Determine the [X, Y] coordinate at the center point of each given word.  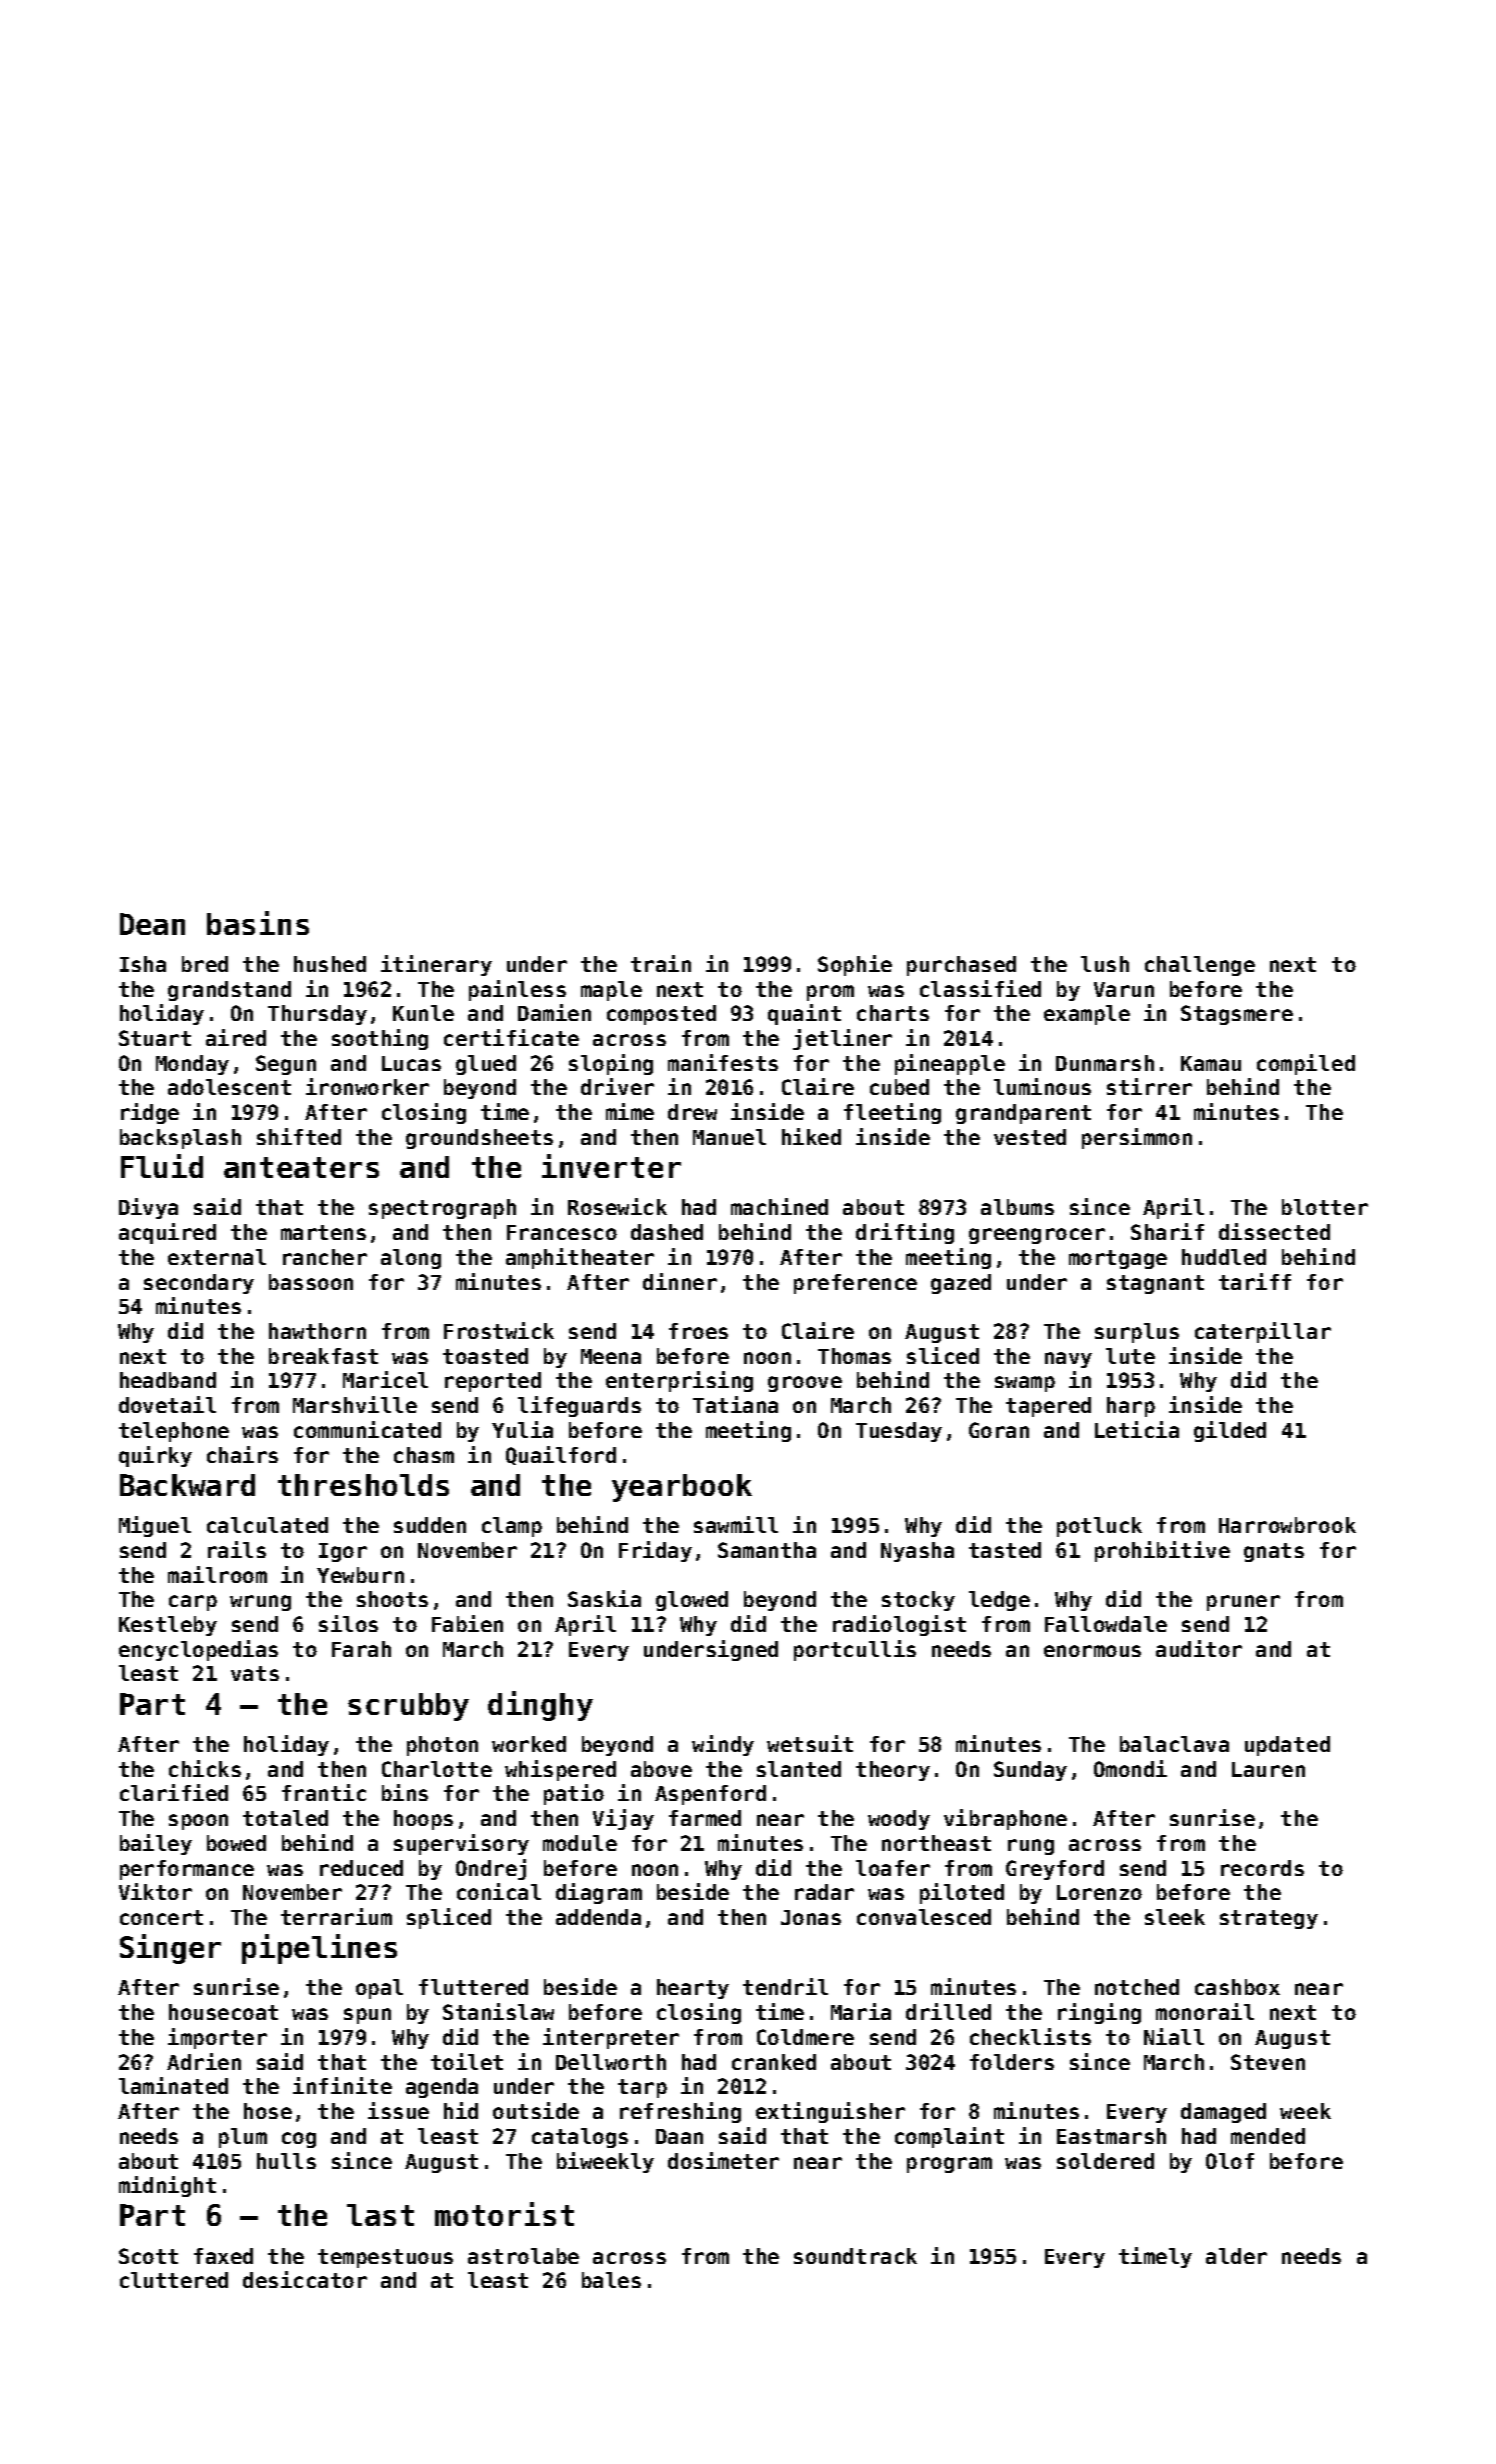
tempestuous [385, 2258]
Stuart [155, 1038]
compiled [1306, 1064]
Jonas [811, 1917]
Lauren [1268, 1769]
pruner [1243, 1603]
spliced [449, 1918]
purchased [961, 966]
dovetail [167, 1404]
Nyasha [917, 1552]
